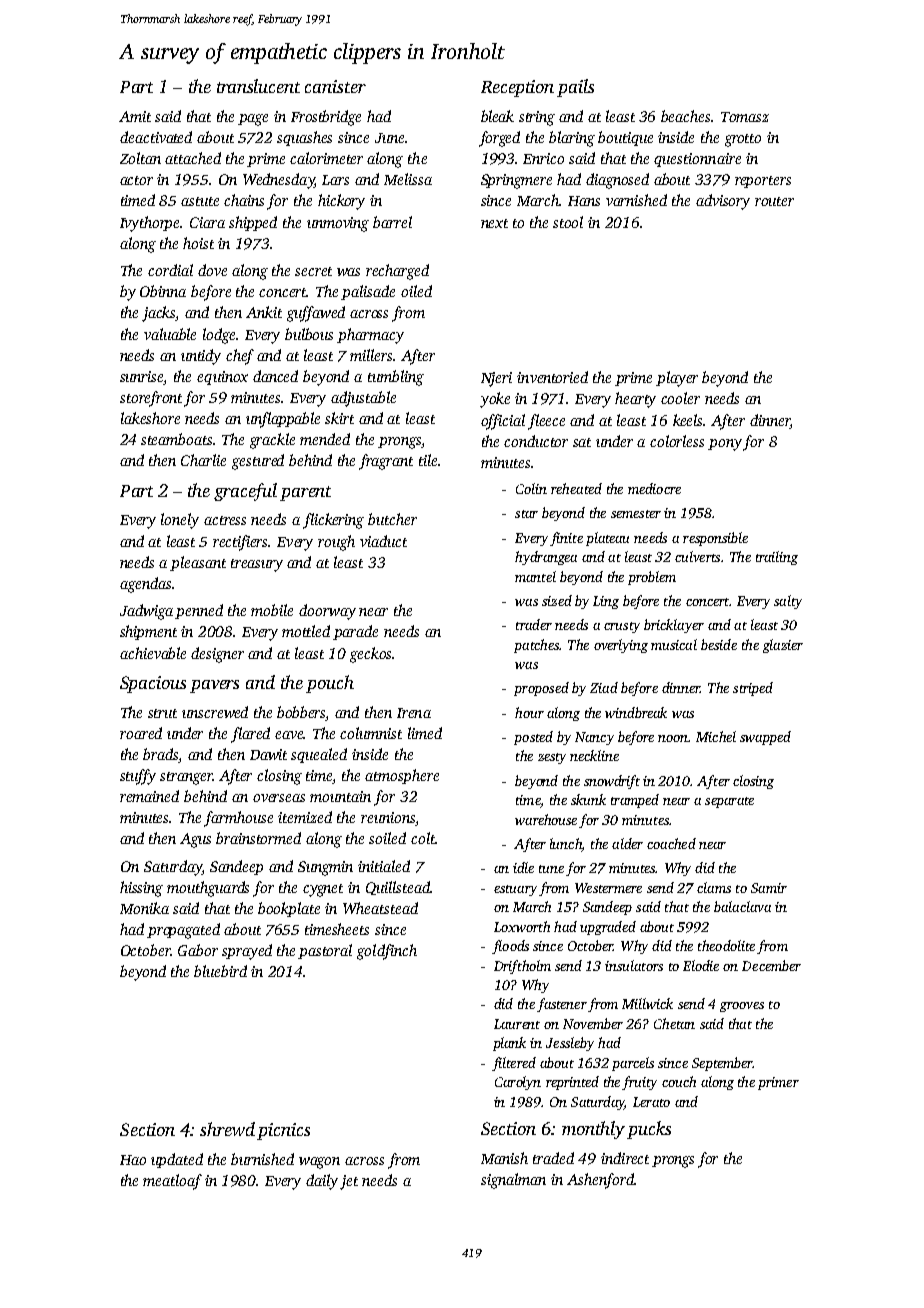  Describe the element at coordinates (172, 1182) in the document. I see `meatloaf` at that location.
